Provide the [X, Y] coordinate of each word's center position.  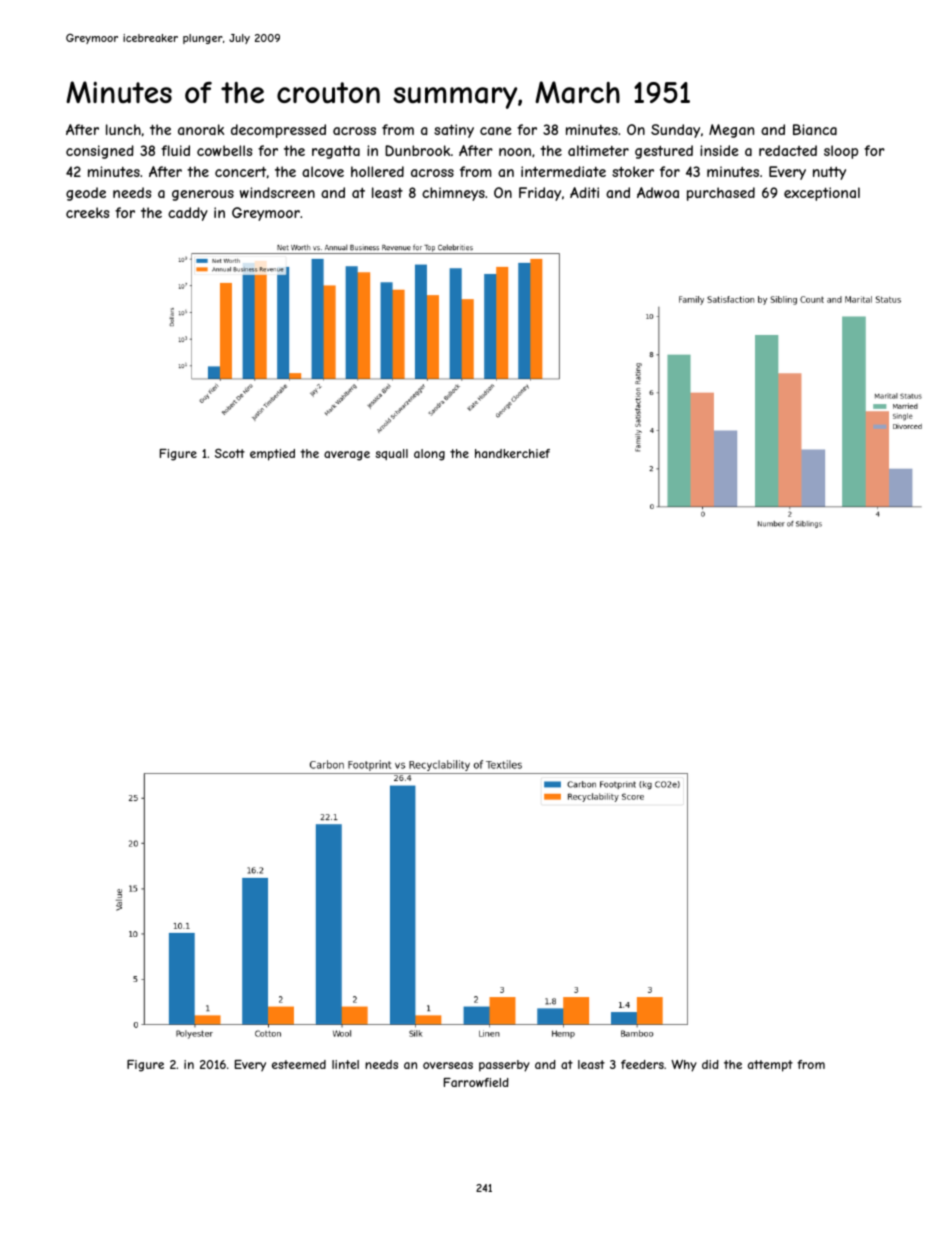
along [429, 455]
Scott [230, 453]
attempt [770, 1066]
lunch [123, 129]
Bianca [815, 129]
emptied [272, 455]
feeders [642, 1064]
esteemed [299, 1064]
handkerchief [512, 453]
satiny [454, 131]
